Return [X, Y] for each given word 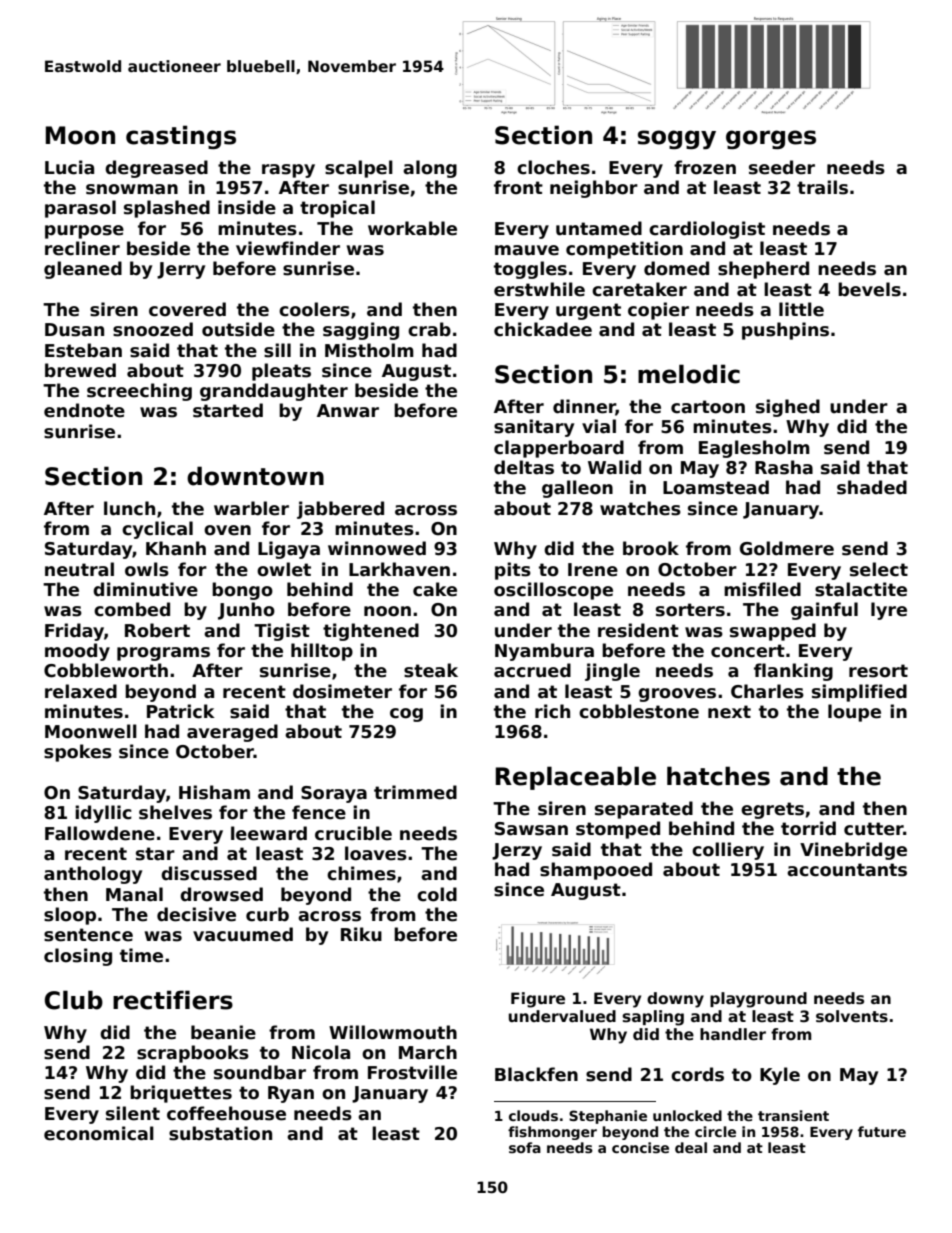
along [430, 169]
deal [691, 1147]
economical [99, 1133]
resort [878, 671]
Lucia [69, 167]
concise [640, 1147]
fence [319, 812]
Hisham [214, 792]
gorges [771, 139]
